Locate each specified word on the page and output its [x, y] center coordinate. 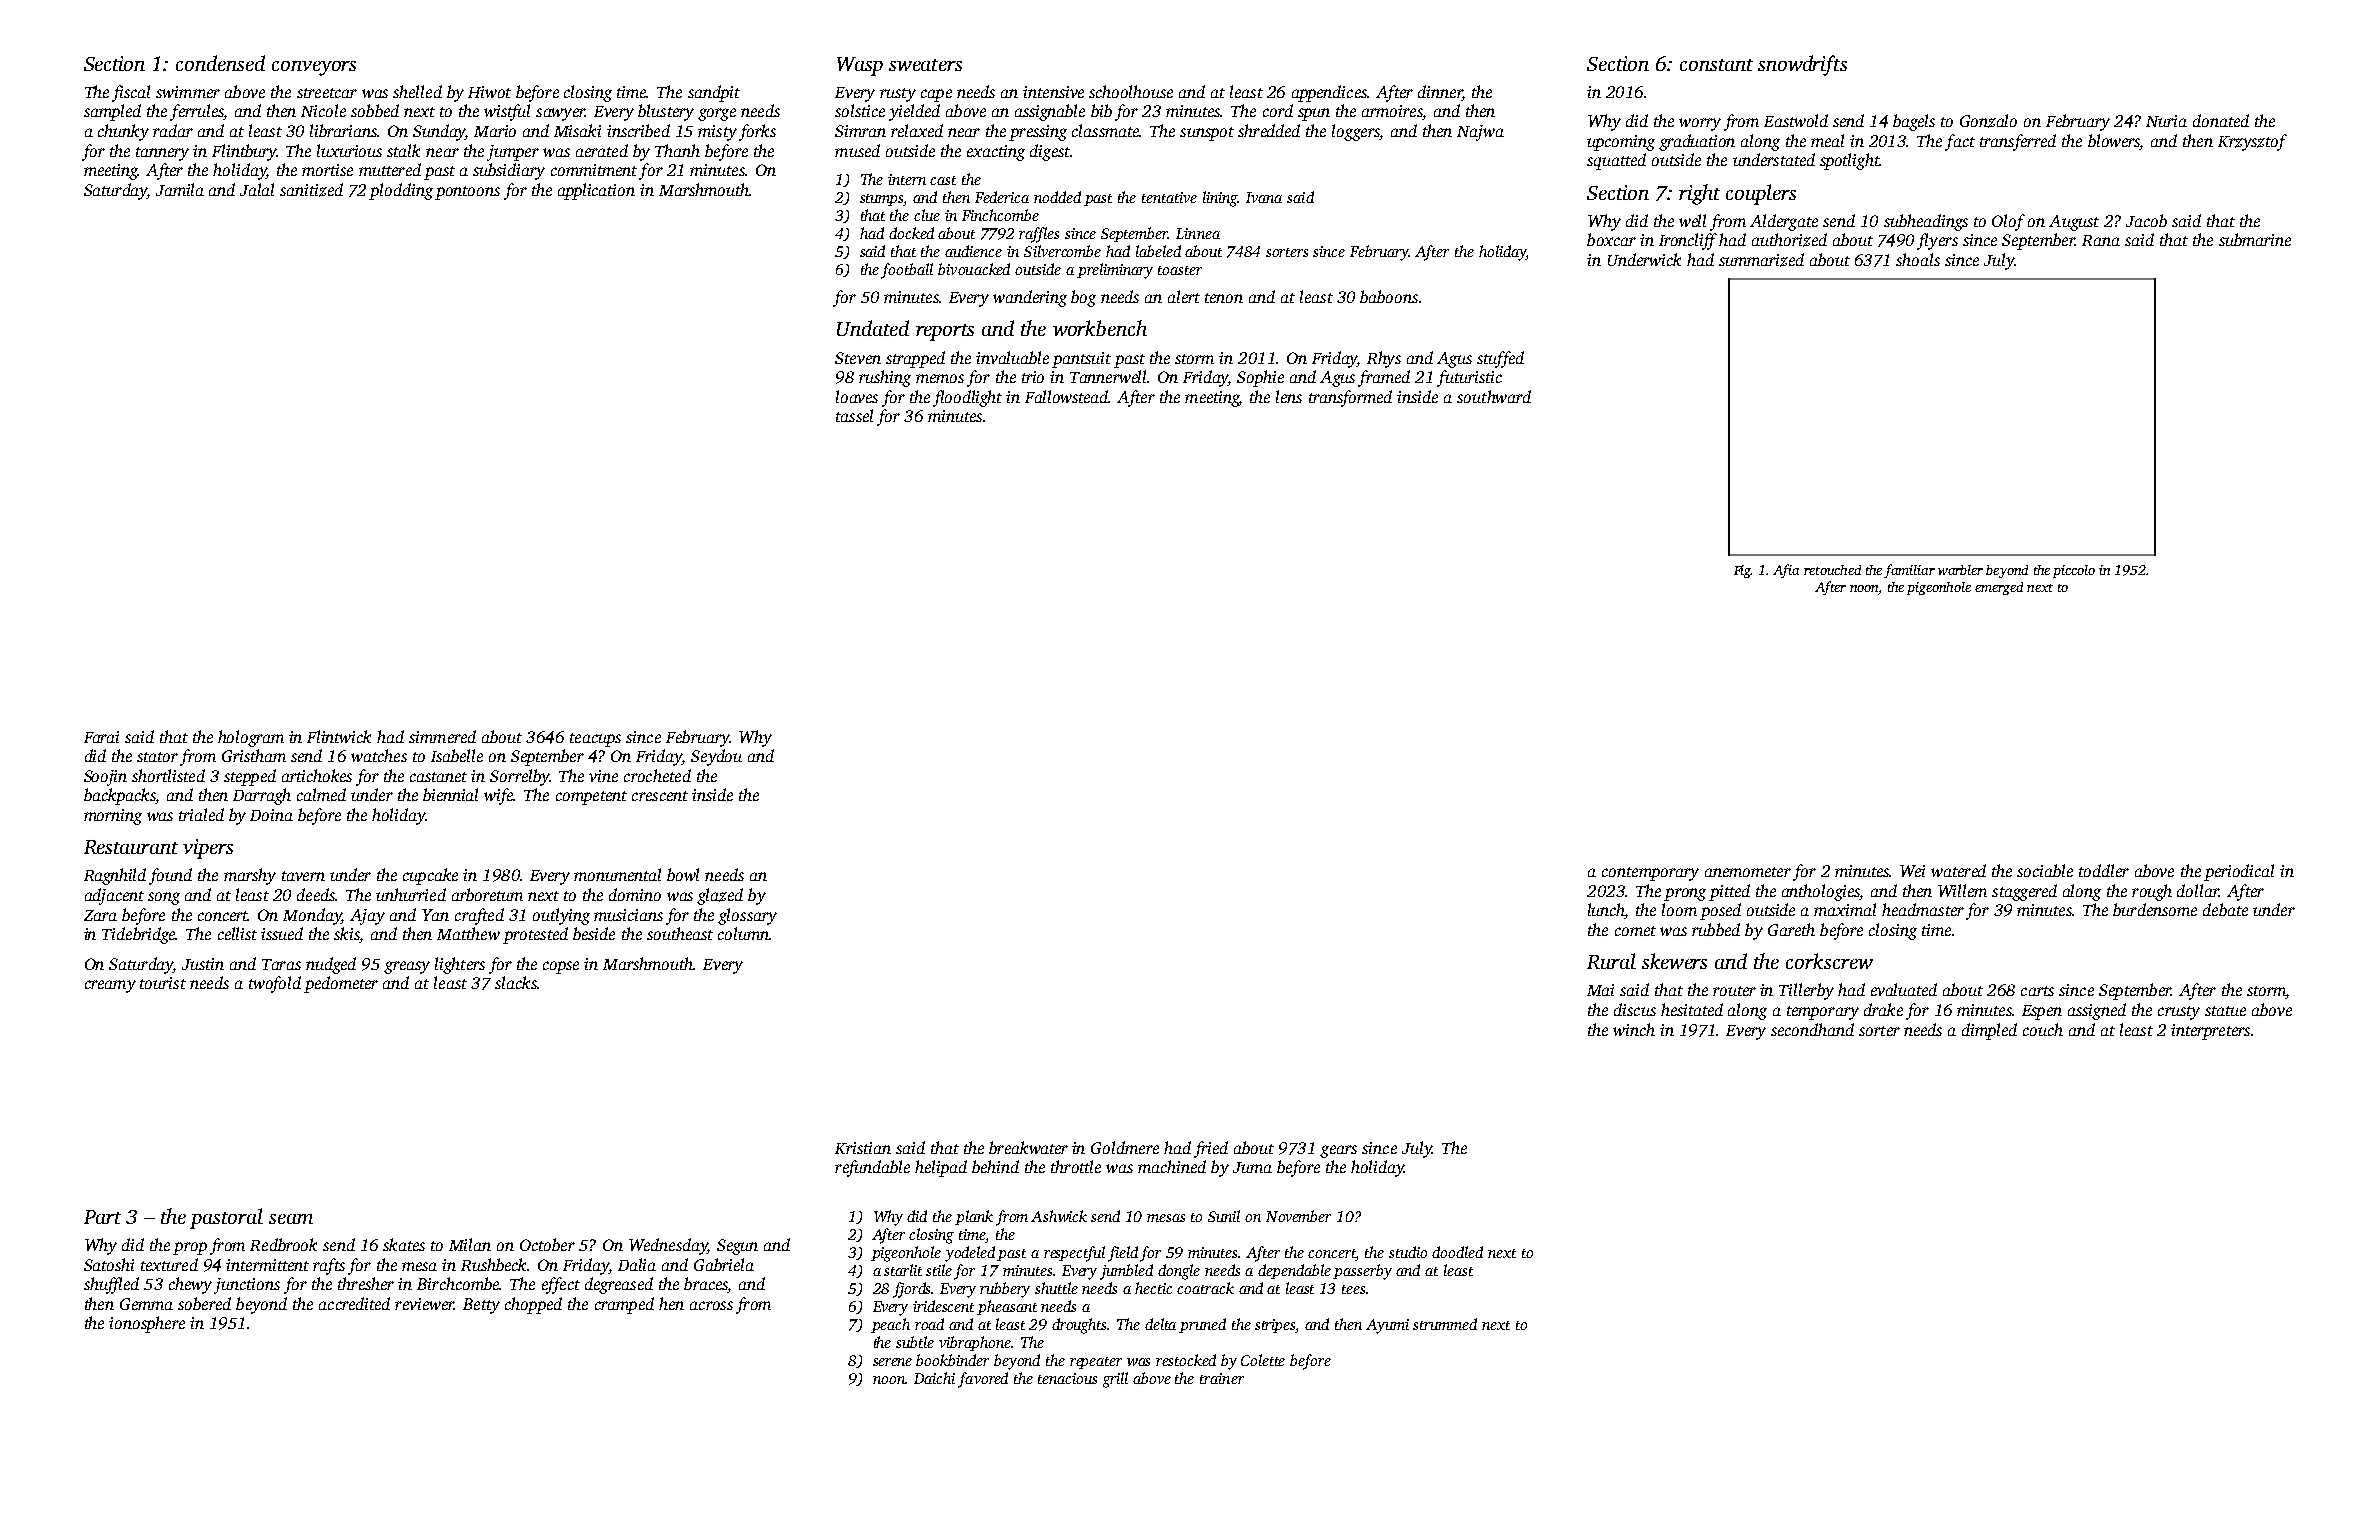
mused [857, 150]
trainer [1222, 1378]
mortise [327, 170]
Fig [1742, 571]
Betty [481, 1306]
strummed [1445, 1324]
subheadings [1926, 222]
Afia [1786, 571]
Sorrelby [519, 777]
